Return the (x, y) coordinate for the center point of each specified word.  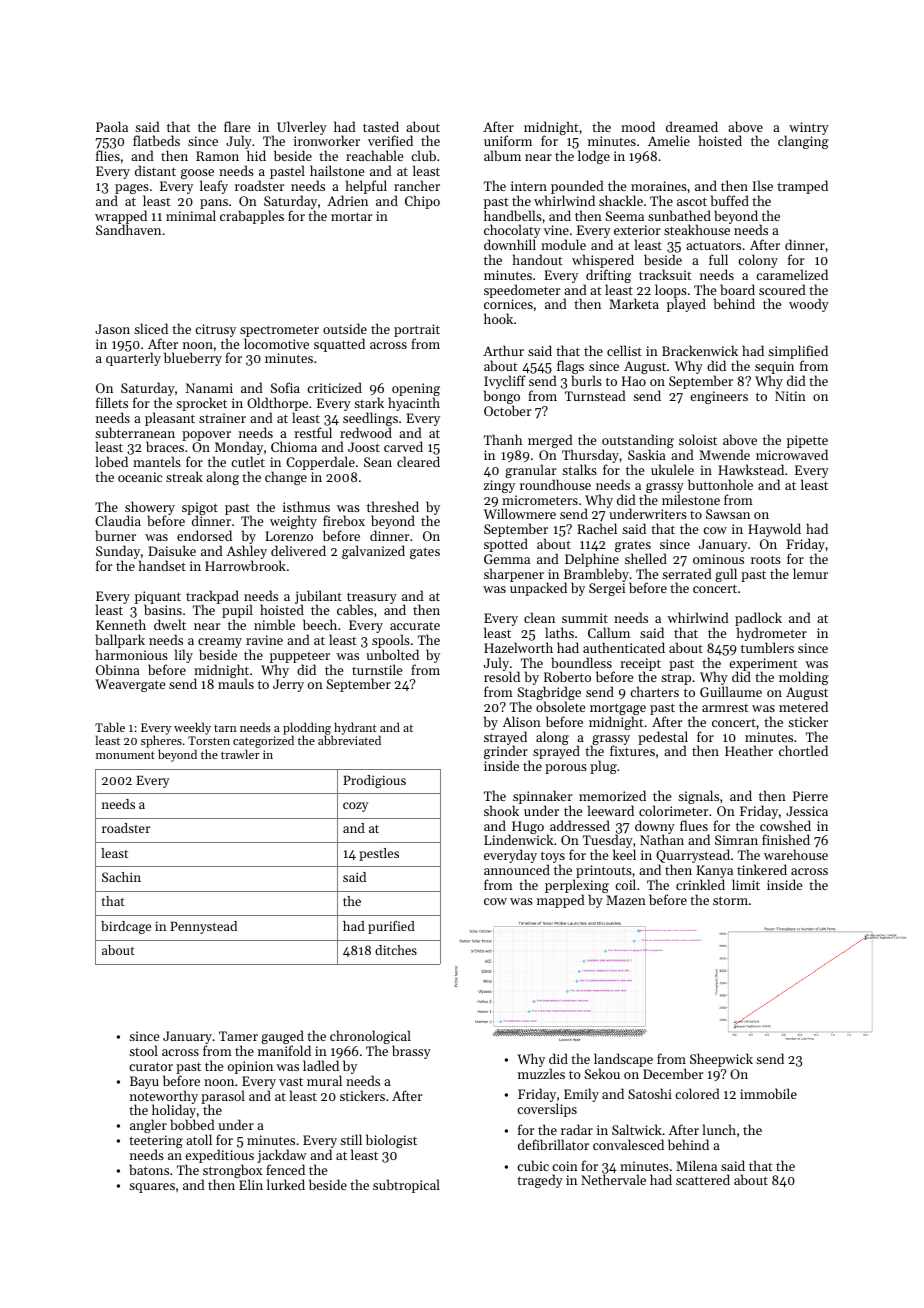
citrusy (215, 330)
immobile (768, 1093)
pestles (379, 854)
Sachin (121, 877)
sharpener (514, 575)
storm (730, 900)
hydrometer (772, 634)
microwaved (792, 454)
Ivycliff (505, 382)
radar (577, 1129)
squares (152, 1188)
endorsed (204, 535)
